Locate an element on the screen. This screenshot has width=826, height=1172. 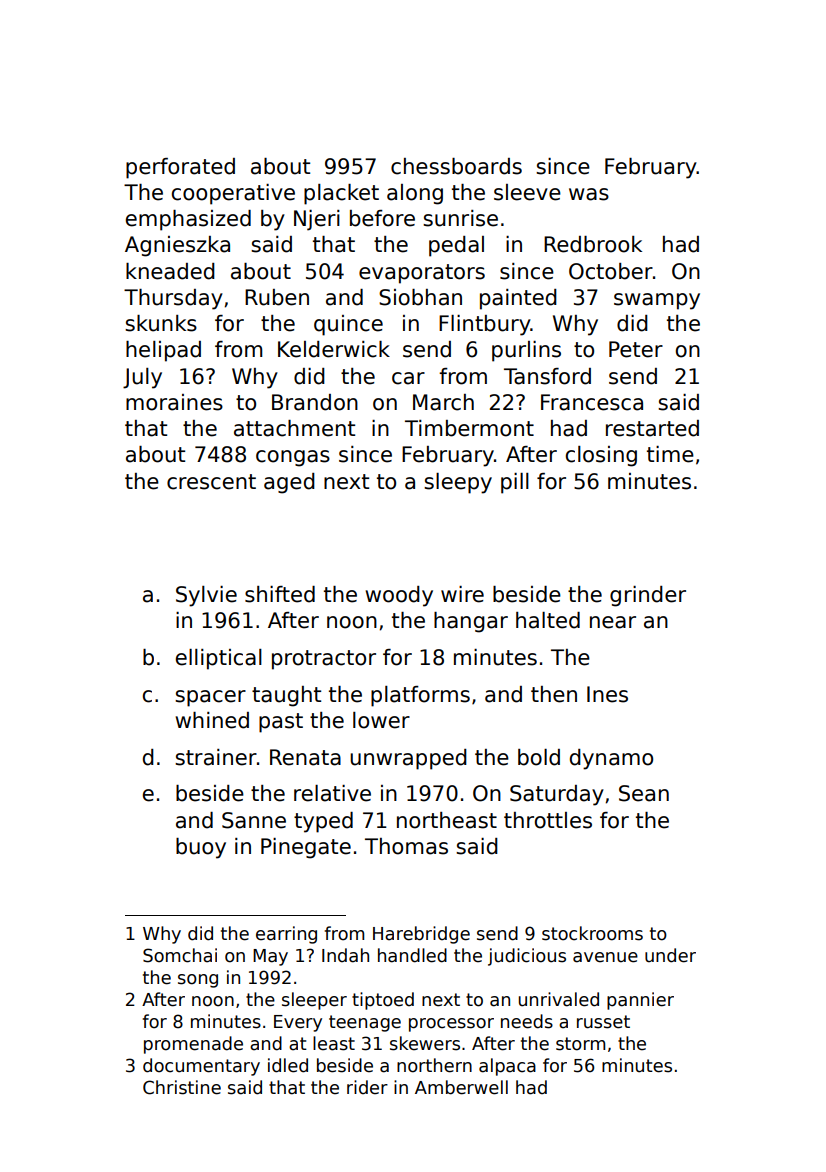
grinder is located at coordinates (648, 596).
